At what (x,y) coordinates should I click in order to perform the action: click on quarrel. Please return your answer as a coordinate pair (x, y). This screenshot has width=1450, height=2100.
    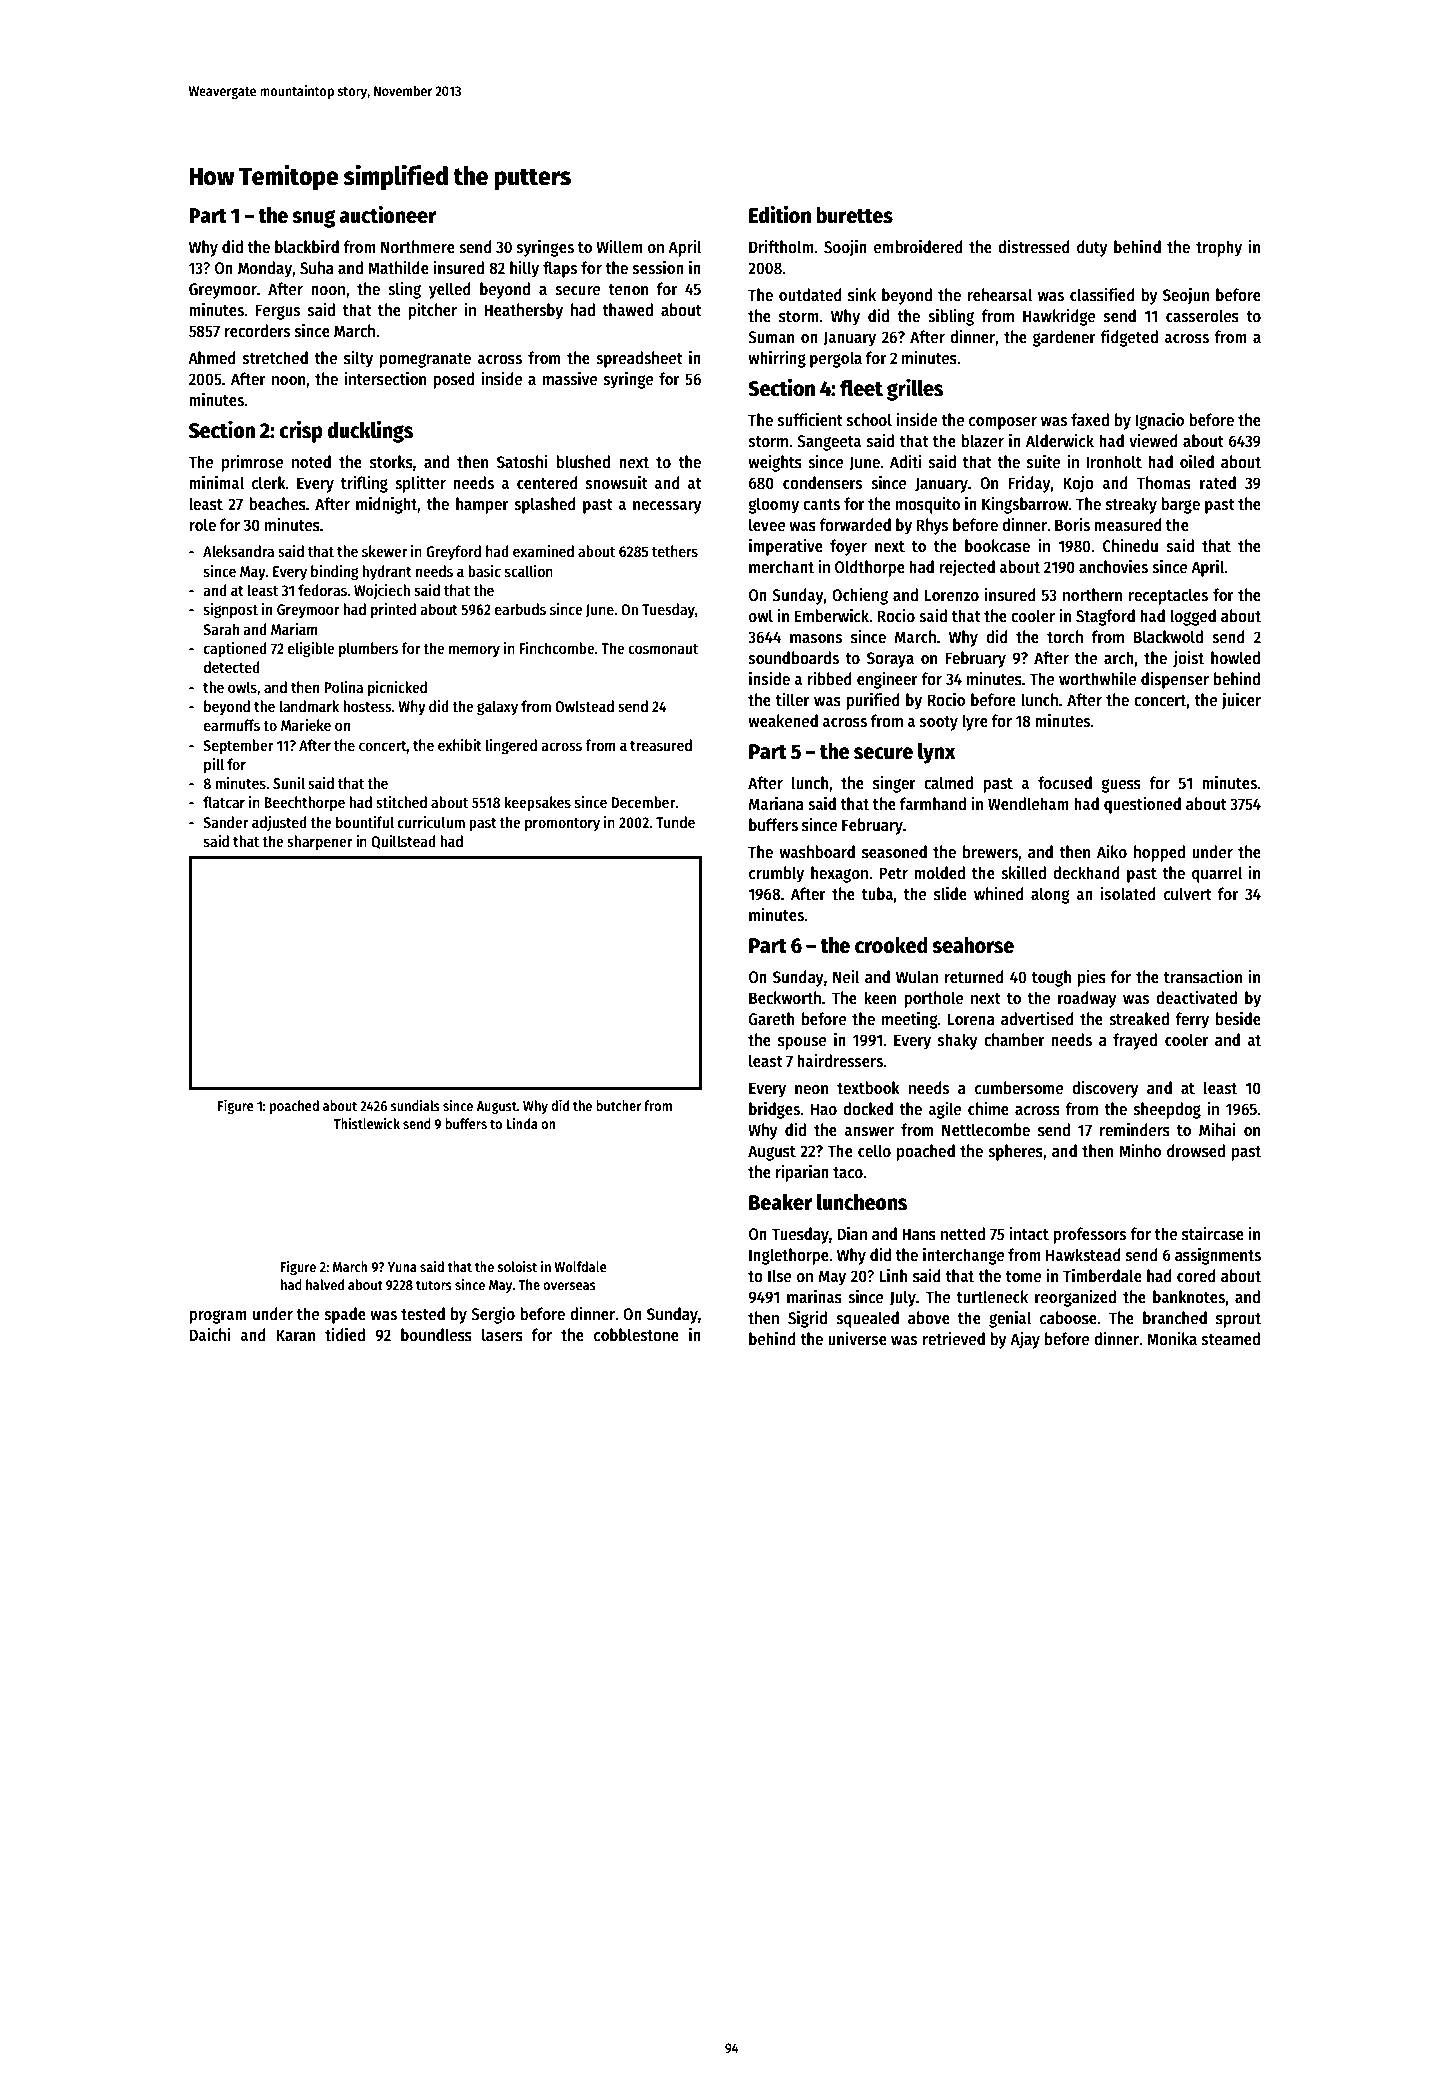
    Looking at the image, I should click on (1217, 874).
